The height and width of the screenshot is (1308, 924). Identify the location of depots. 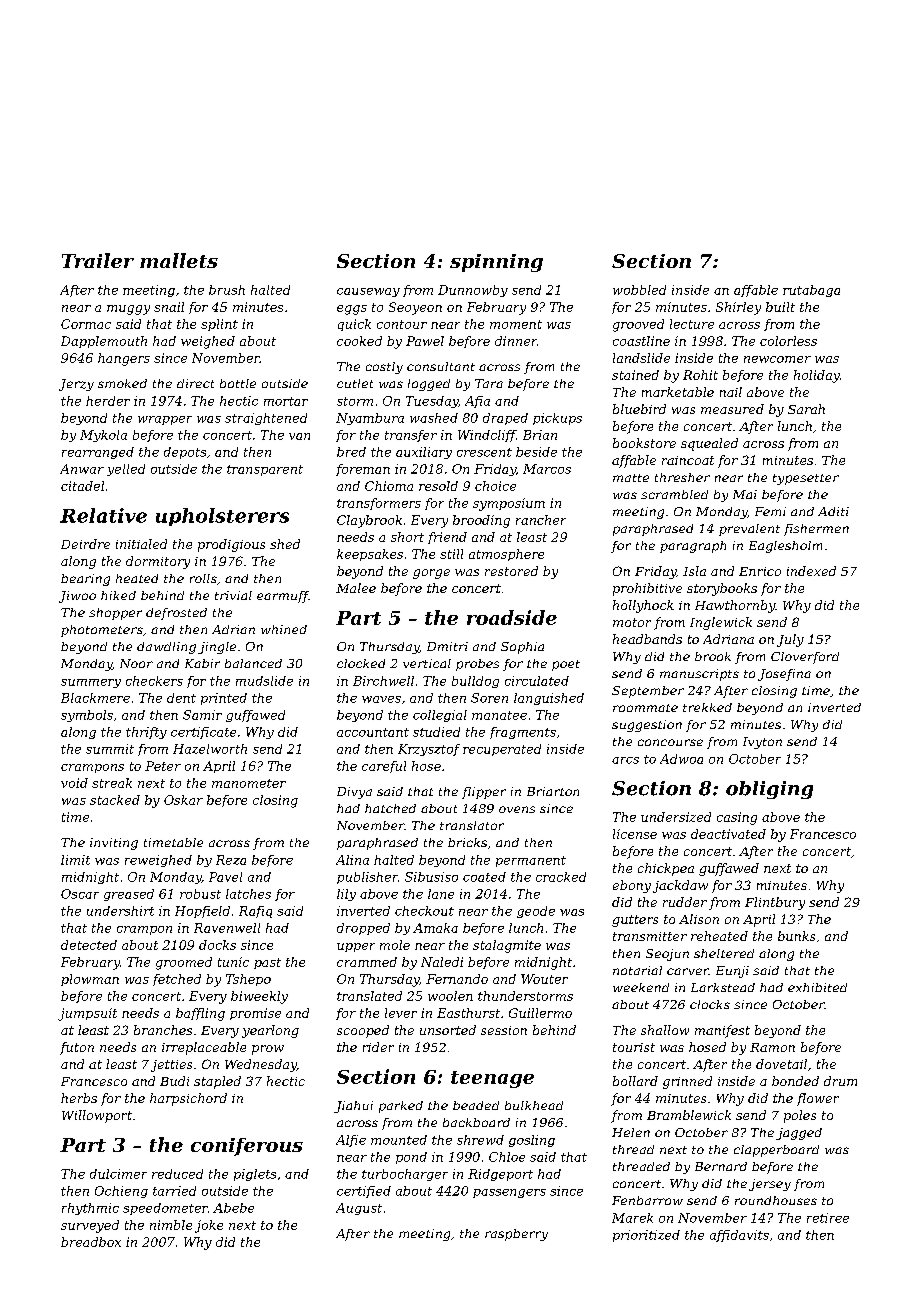
(185, 453).
